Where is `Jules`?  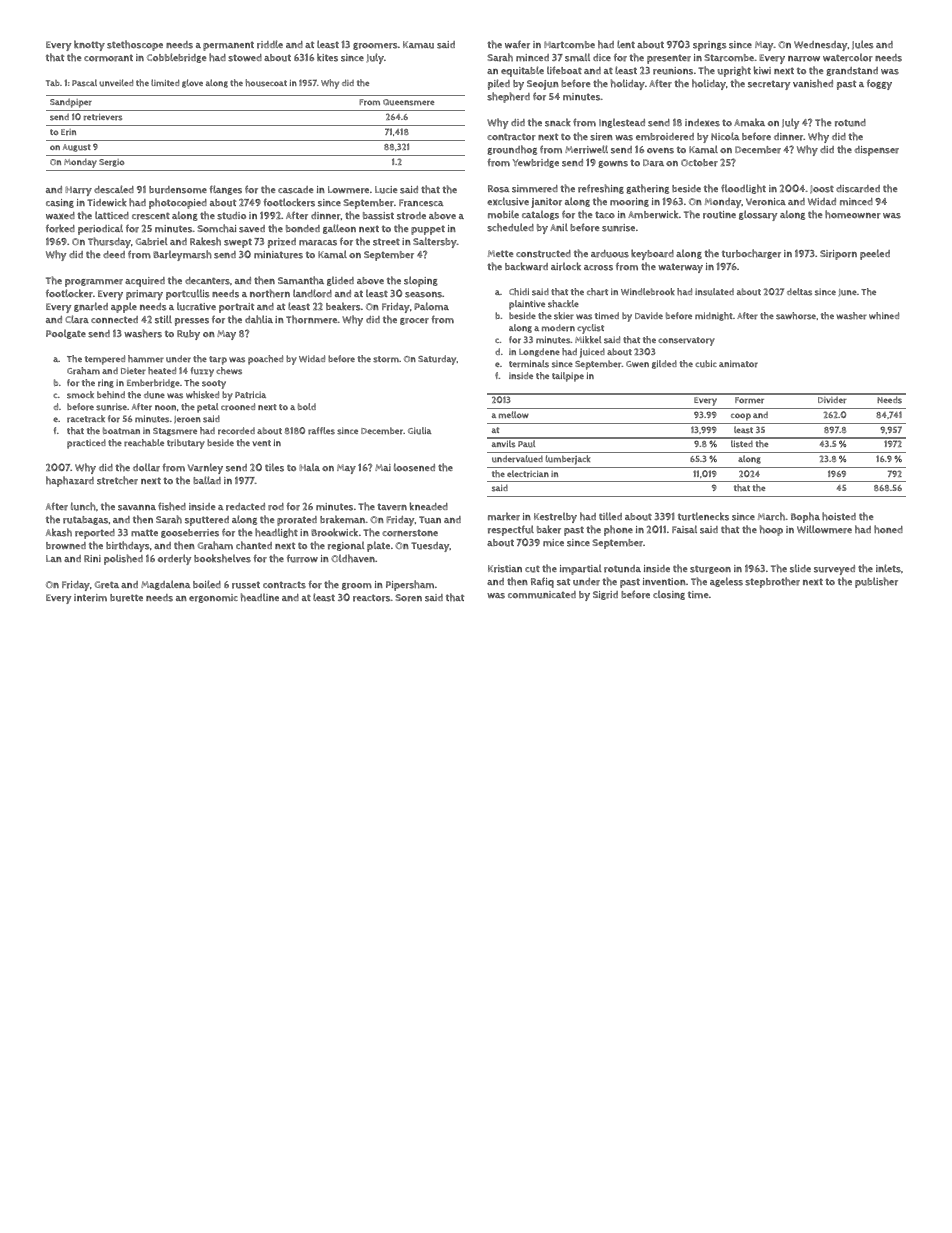 Jules is located at coordinates (862, 45).
